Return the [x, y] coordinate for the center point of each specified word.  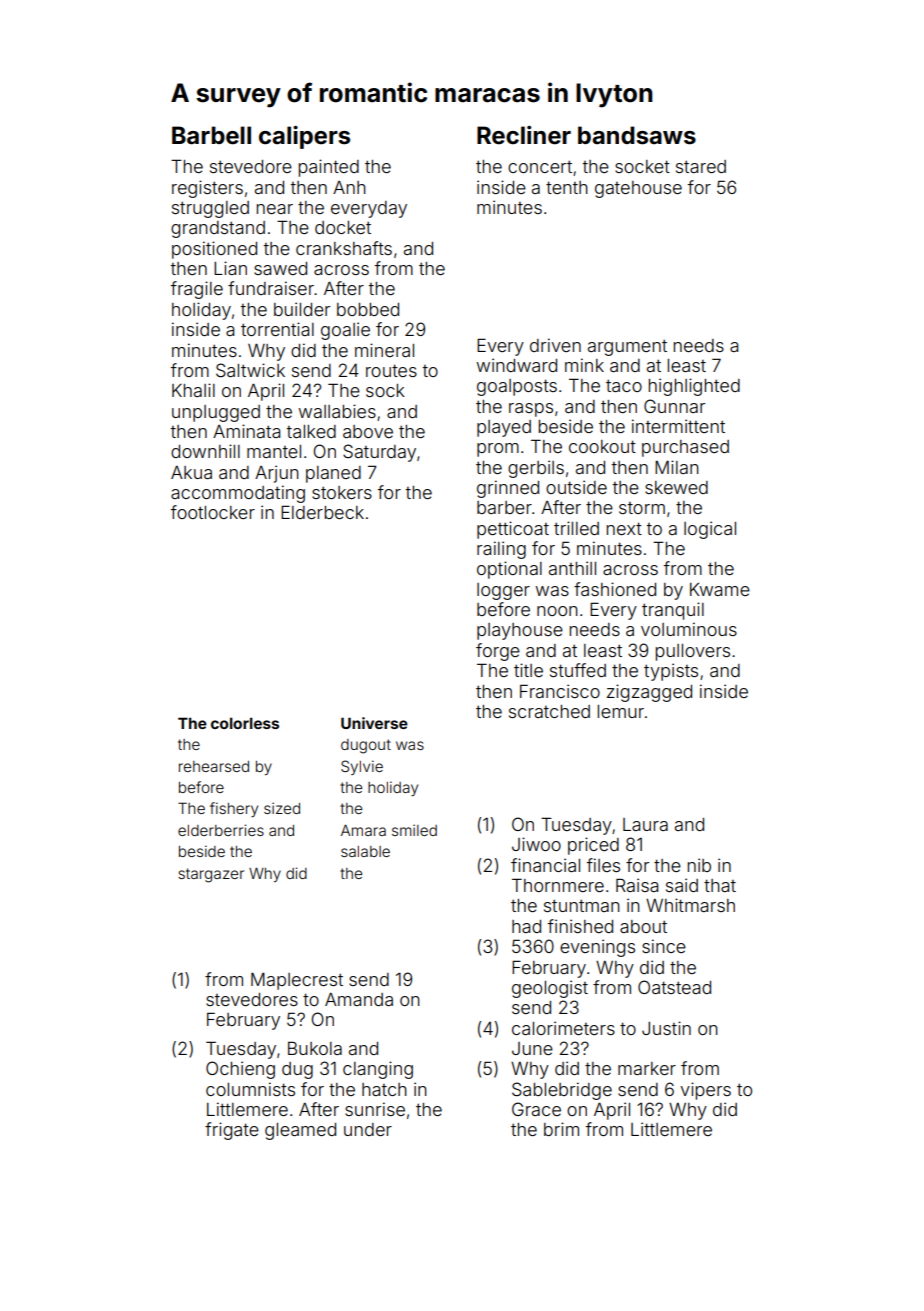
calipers [304, 137]
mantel [274, 451]
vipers [705, 1091]
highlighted [694, 387]
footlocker [213, 512]
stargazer [211, 875]
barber [504, 507]
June [532, 1048]
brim [561, 1129]
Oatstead [674, 987]
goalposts [517, 387]
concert [540, 167]
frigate [232, 1131]
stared [701, 166]
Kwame [720, 589]
